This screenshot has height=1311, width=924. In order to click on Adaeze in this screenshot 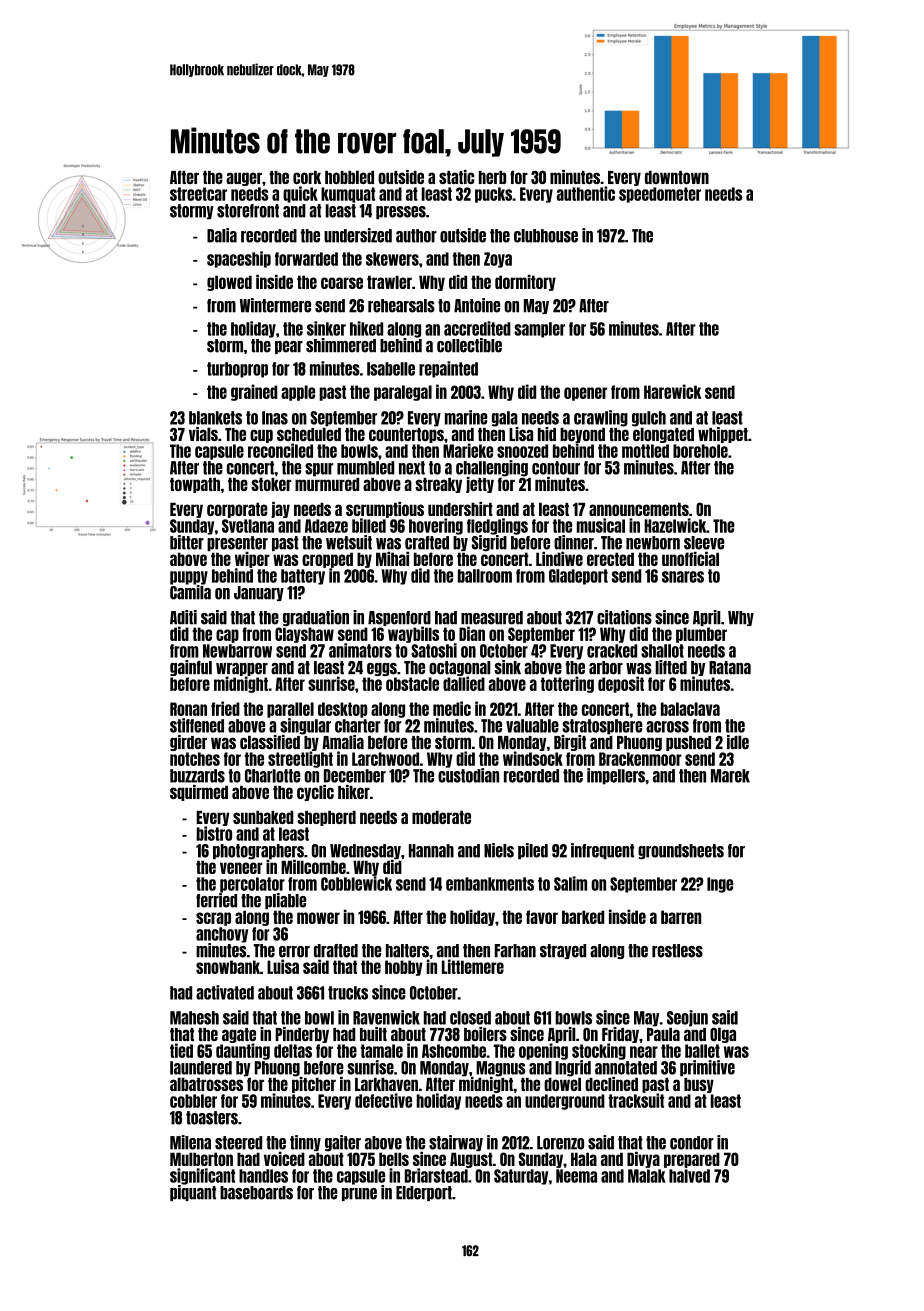, I will do `click(326, 526)`.
